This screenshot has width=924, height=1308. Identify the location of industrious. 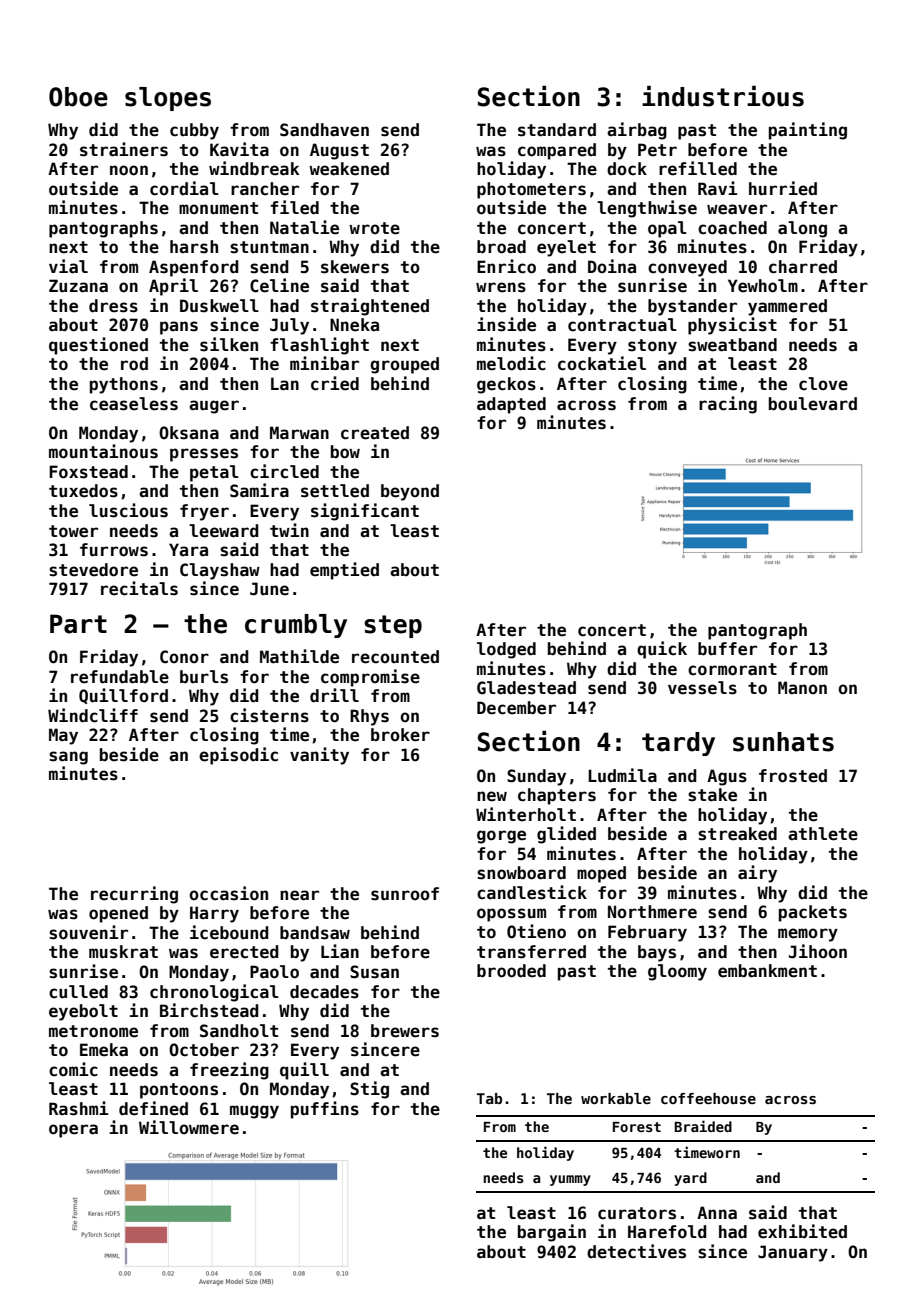
(723, 96).
